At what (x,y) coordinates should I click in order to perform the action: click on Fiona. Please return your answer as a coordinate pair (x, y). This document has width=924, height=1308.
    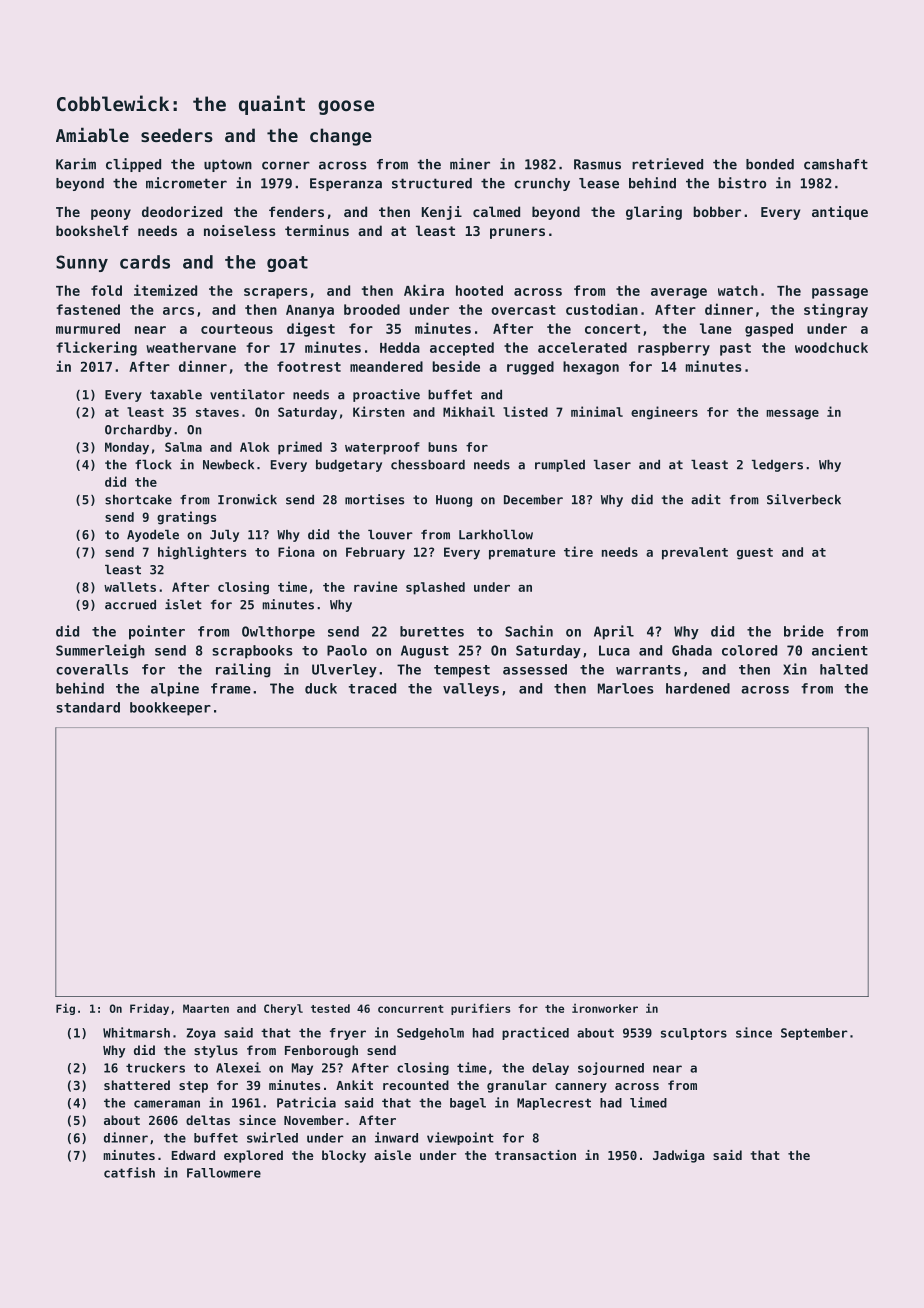
    Looking at the image, I should click on (296, 551).
